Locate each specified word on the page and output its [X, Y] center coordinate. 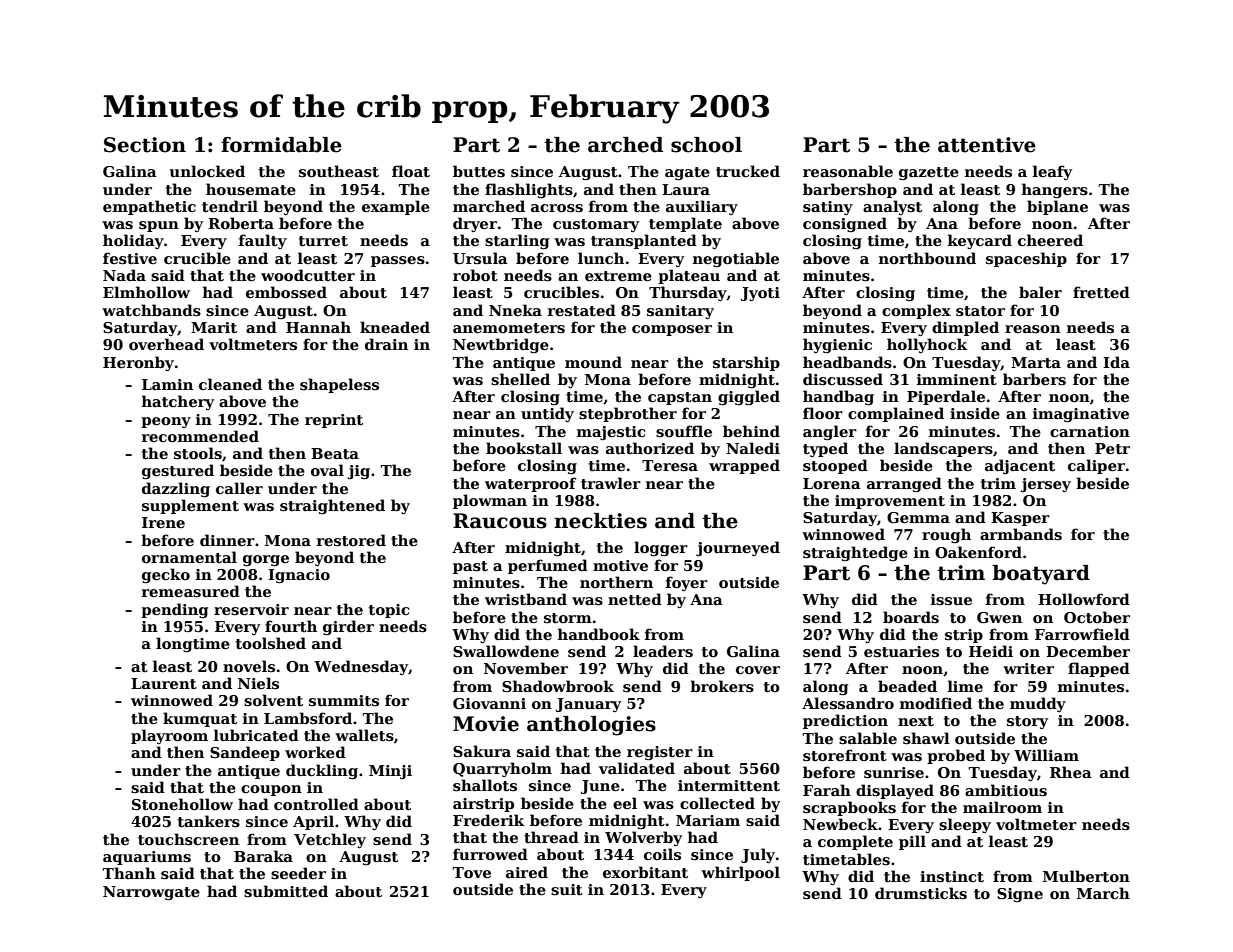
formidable [281, 145]
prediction [845, 721]
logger [661, 548]
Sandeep [245, 753]
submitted [286, 891]
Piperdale [946, 397]
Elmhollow [146, 292]
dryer [475, 224]
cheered [1050, 240]
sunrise [894, 772]
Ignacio [299, 576]
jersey [1046, 485]
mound [593, 362]
